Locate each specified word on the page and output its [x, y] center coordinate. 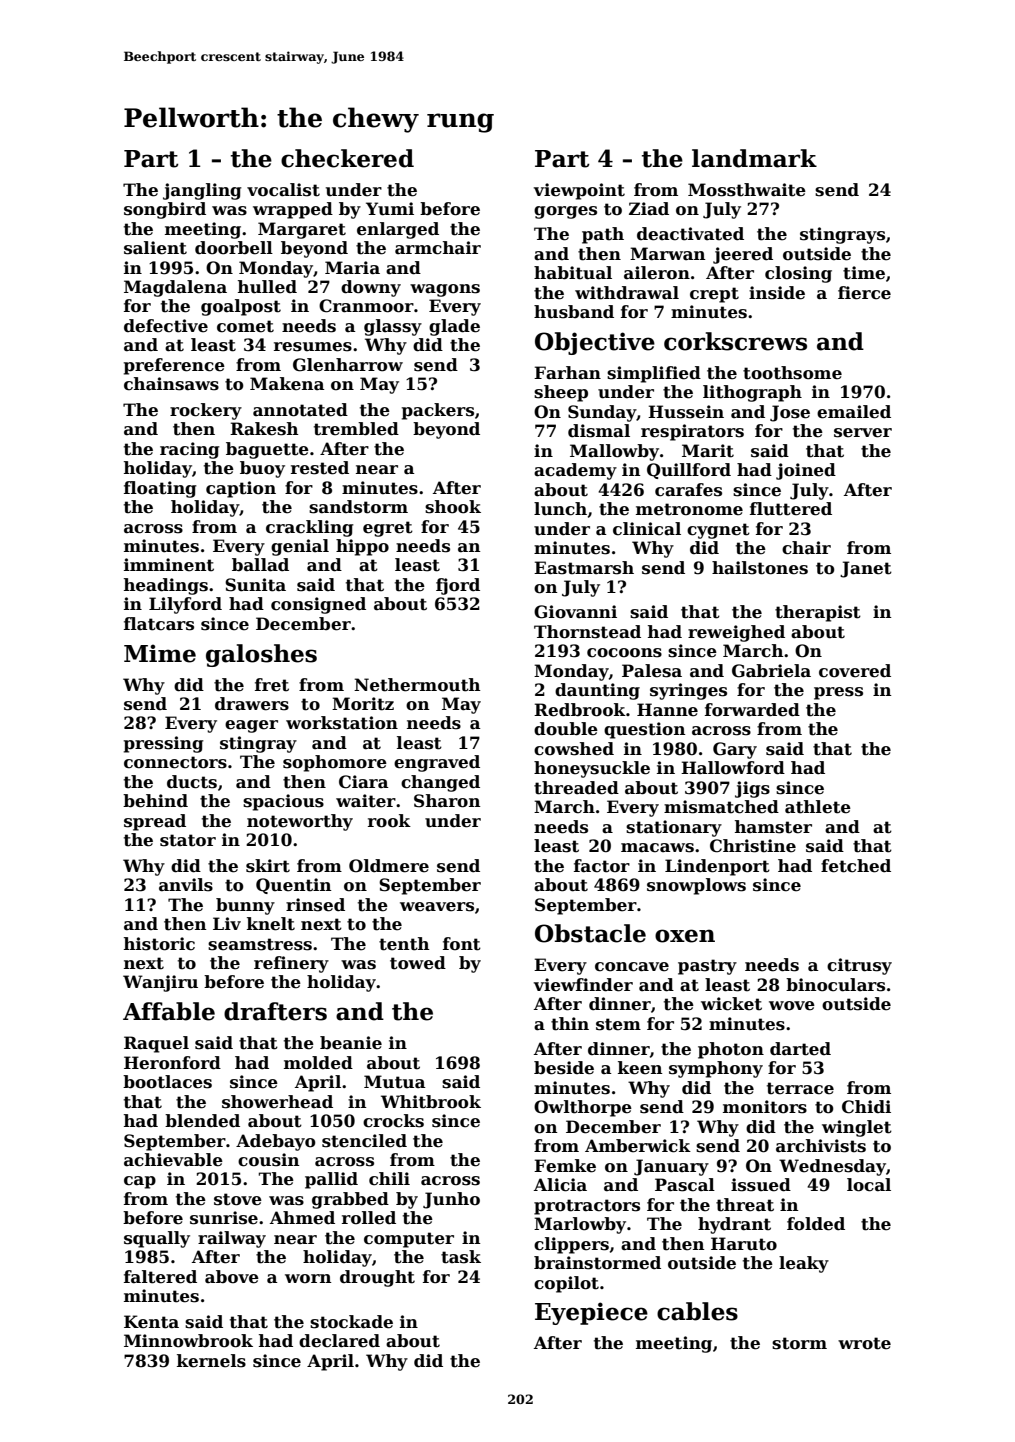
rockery [206, 411]
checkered [347, 158]
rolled [369, 1218]
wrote [864, 1343]
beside [564, 1068]
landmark [754, 158]
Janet [866, 569]
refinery [291, 964]
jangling [202, 191]
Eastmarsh [584, 568]
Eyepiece [591, 1313]
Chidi [866, 1107]
